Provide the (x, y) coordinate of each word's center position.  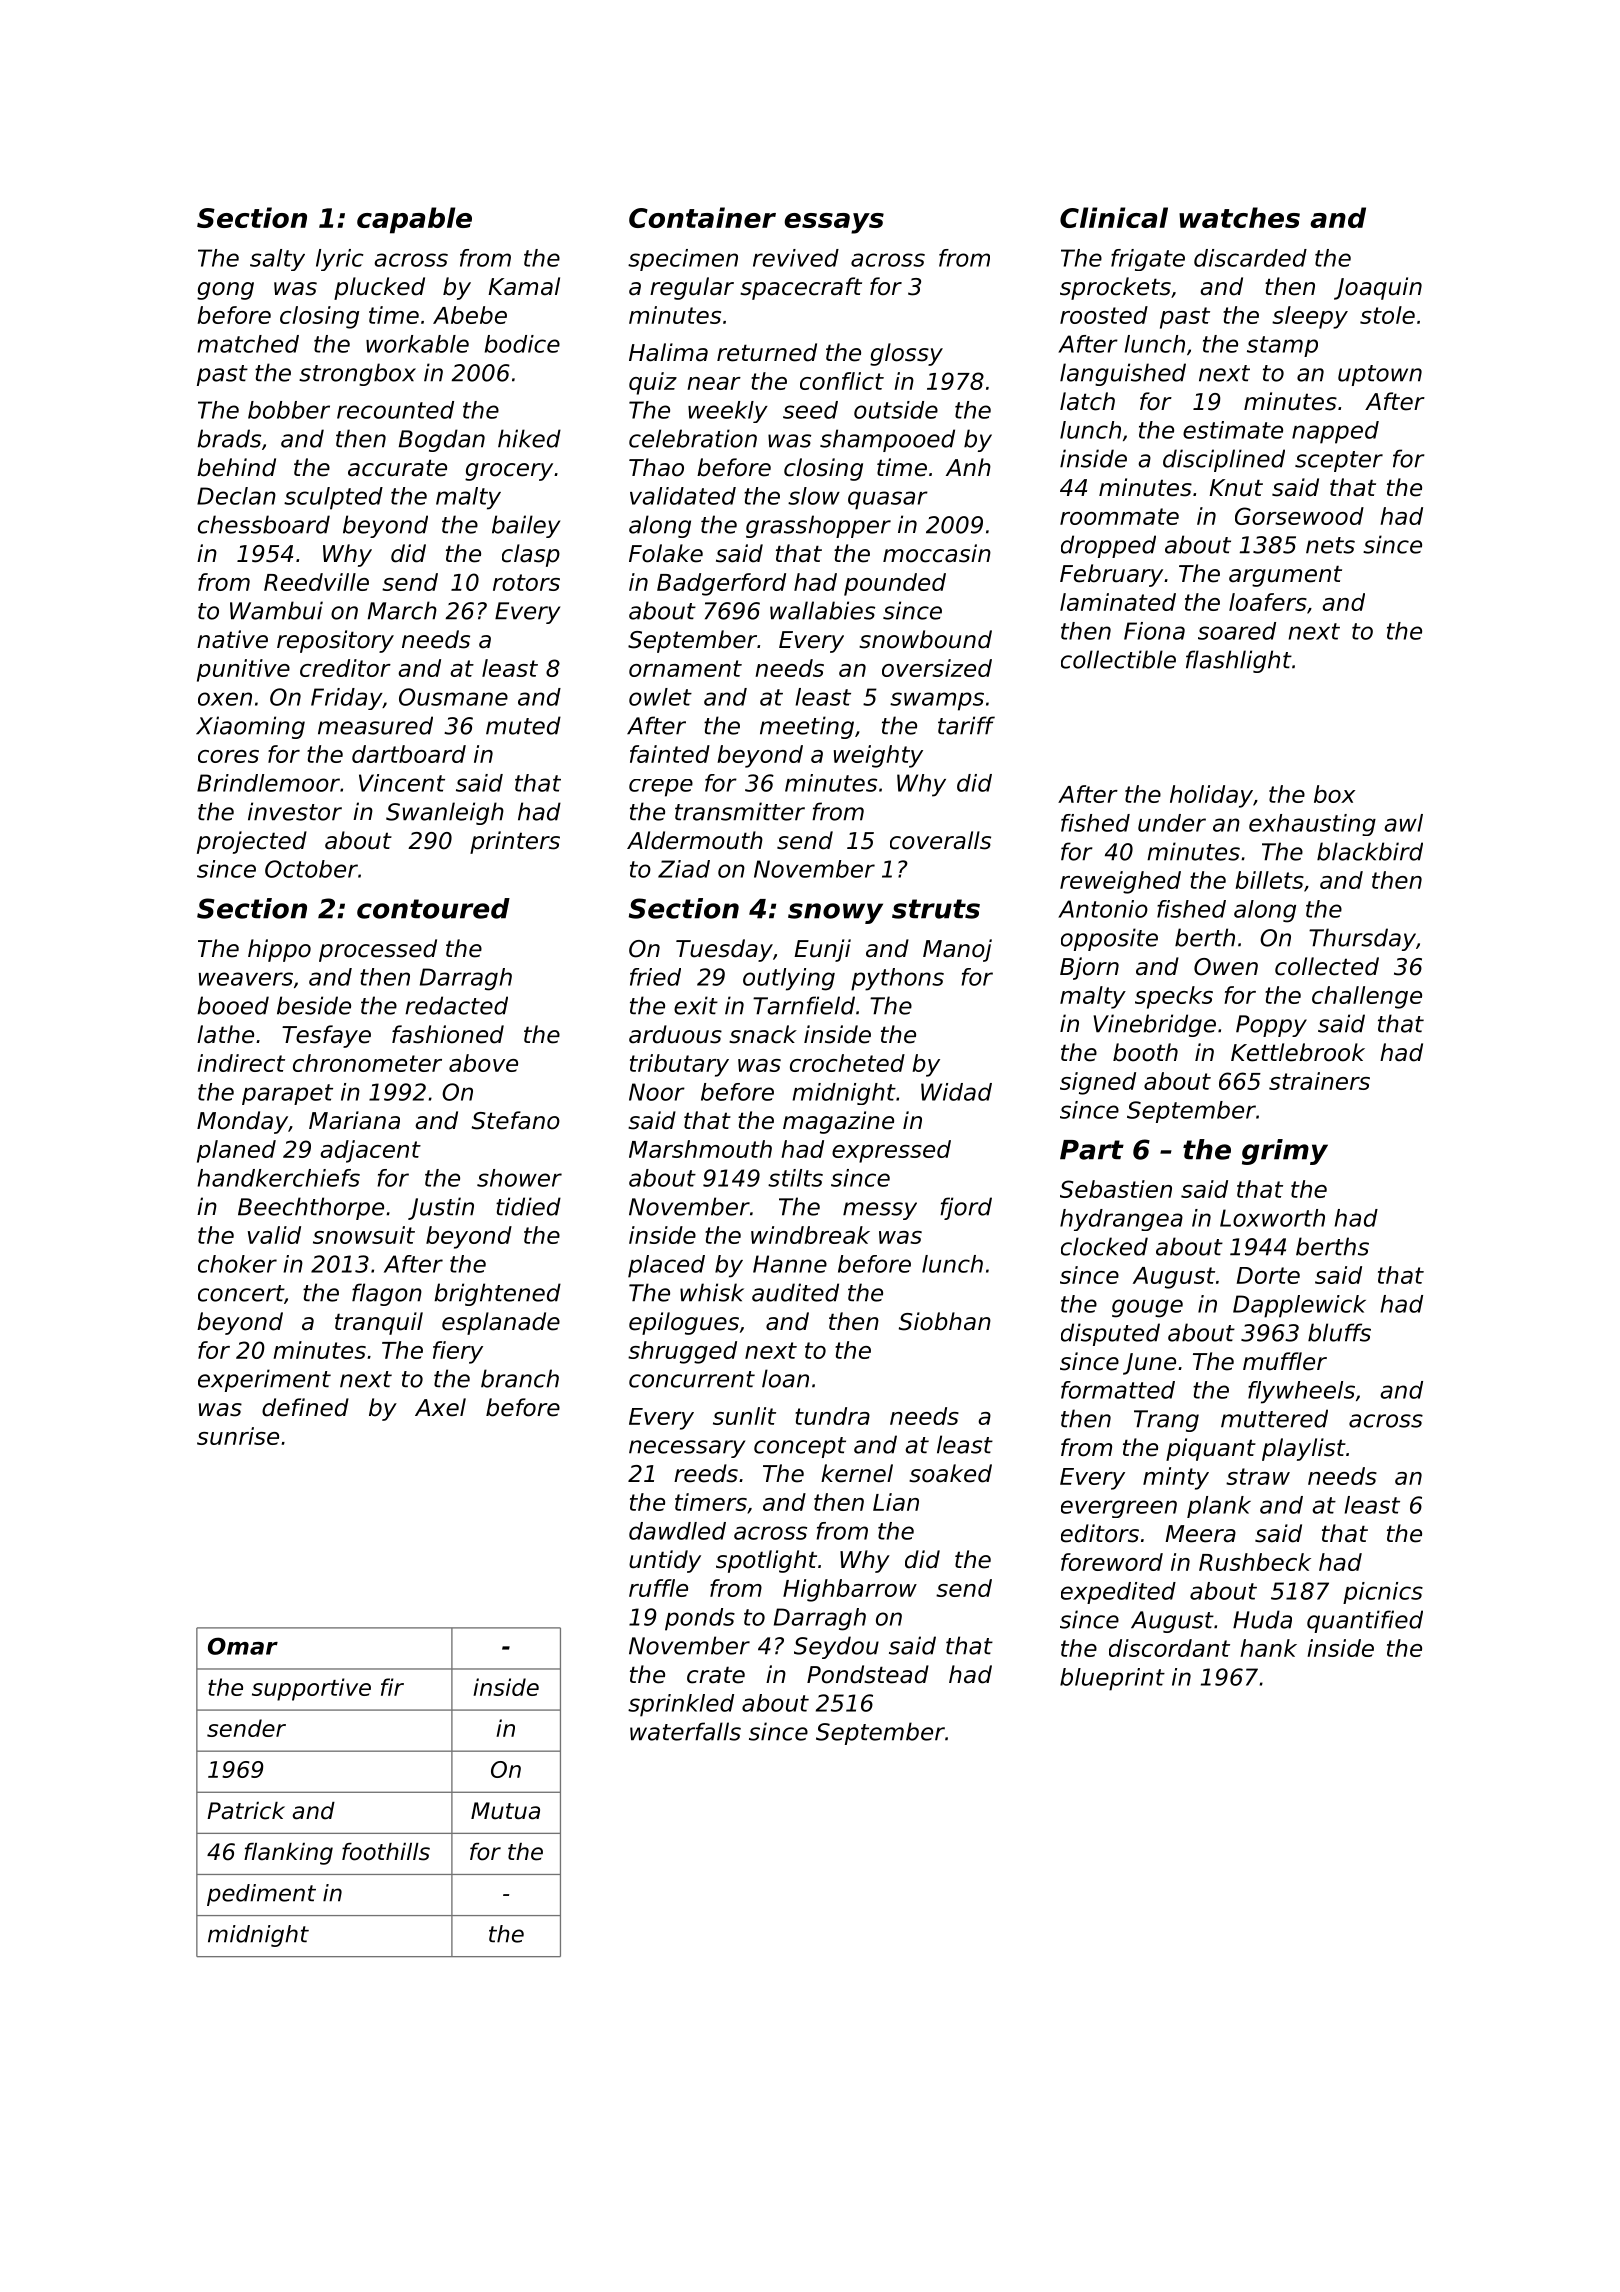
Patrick (246, 1811)
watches (1239, 217)
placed (666, 1266)
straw (1258, 1476)
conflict (842, 381)
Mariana (354, 1120)
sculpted (333, 498)
